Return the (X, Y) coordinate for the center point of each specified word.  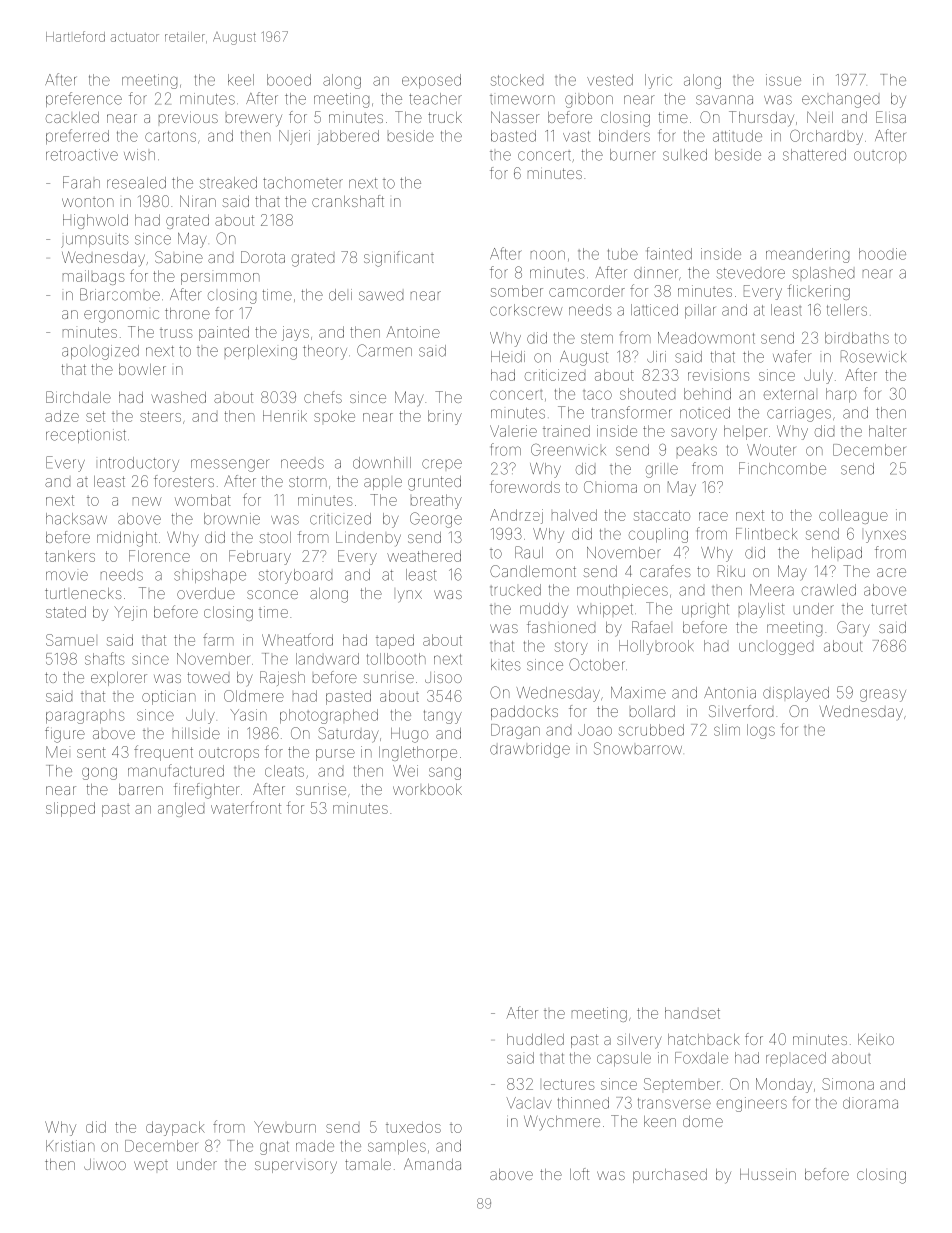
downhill (382, 463)
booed (289, 80)
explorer (119, 679)
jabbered (348, 137)
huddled (535, 1039)
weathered (424, 556)
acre (891, 572)
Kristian (70, 1146)
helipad (837, 553)
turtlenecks (83, 593)
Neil (820, 117)
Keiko (876, 1039)
